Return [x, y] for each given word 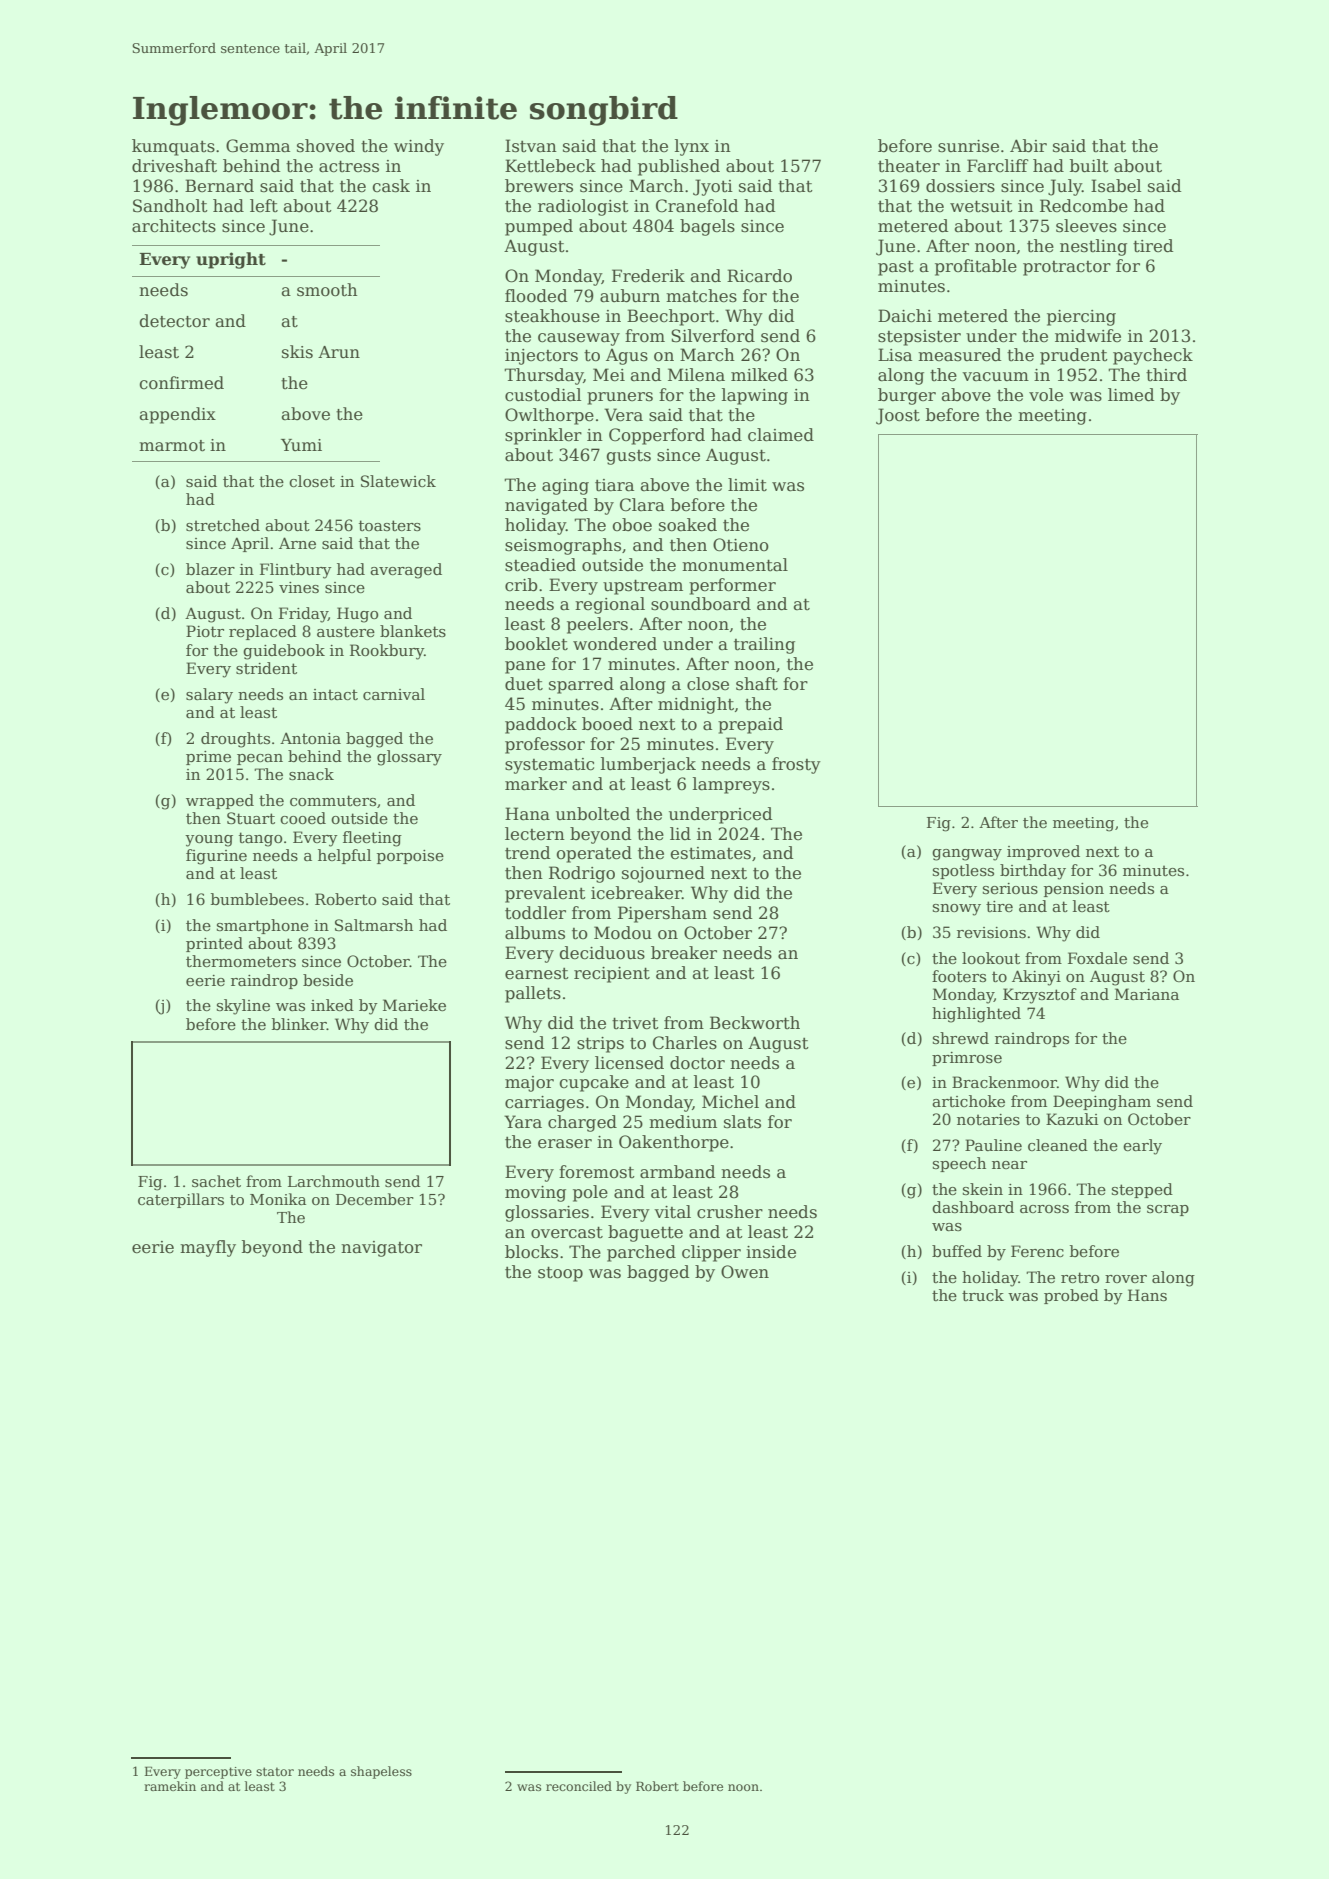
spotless [963, 871]
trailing [764, 645]
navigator [381, 1249]
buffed [957, 1251]
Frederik [648, 276]
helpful [344, 856]
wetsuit [981, 206]
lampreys [731, 785]
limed [1131, 395]
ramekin [170, 1786]
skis [297, 352]
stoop [560, 1274]
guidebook [284, 652]
